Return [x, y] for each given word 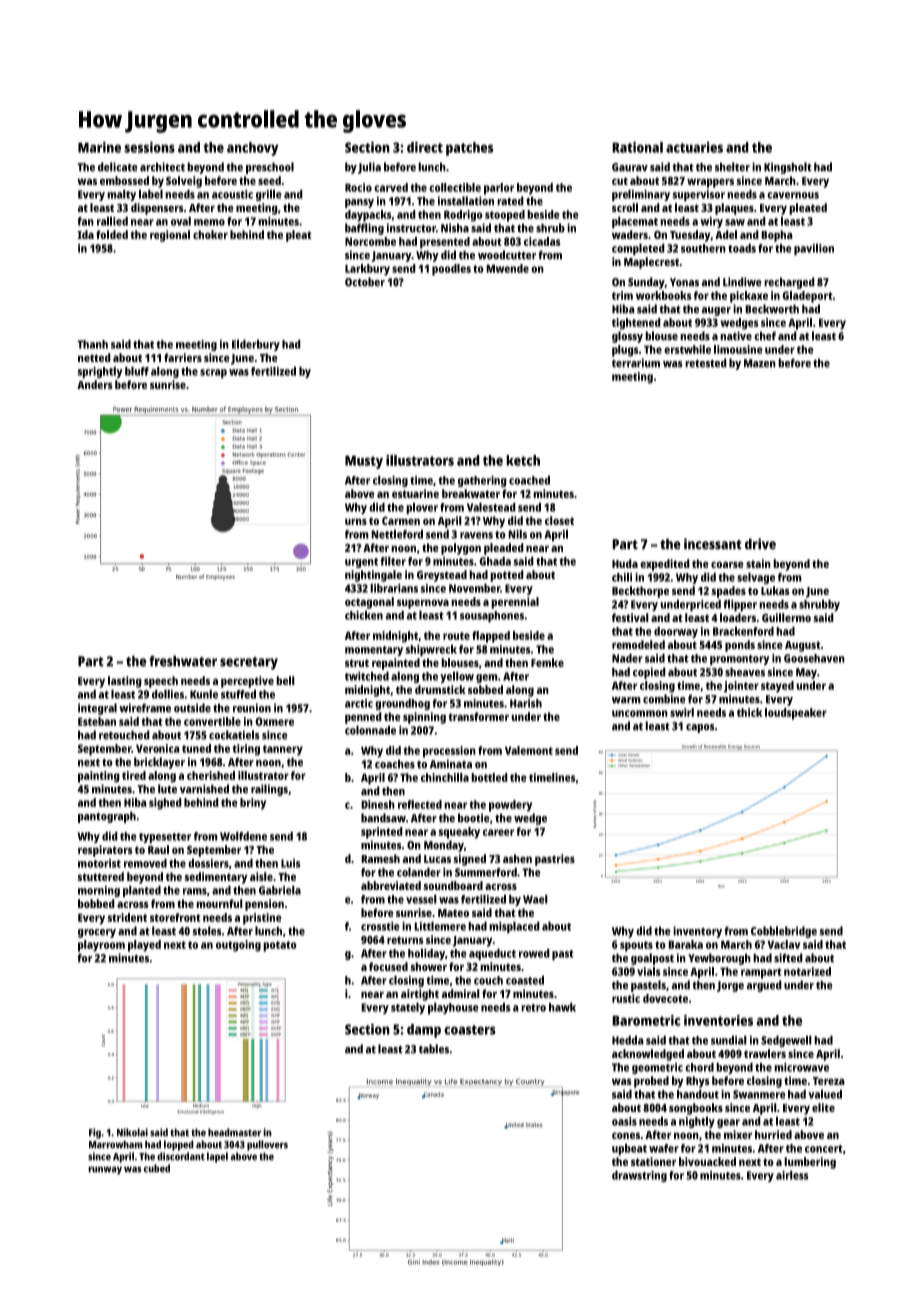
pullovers [267, 1145]
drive [760, 544]
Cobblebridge [784, 932]
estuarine [415, 493]
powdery [510, 806]
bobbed [96, 903]
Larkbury [367, 270]
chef [765, 336]
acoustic [232, 194]
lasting [125, 682]
